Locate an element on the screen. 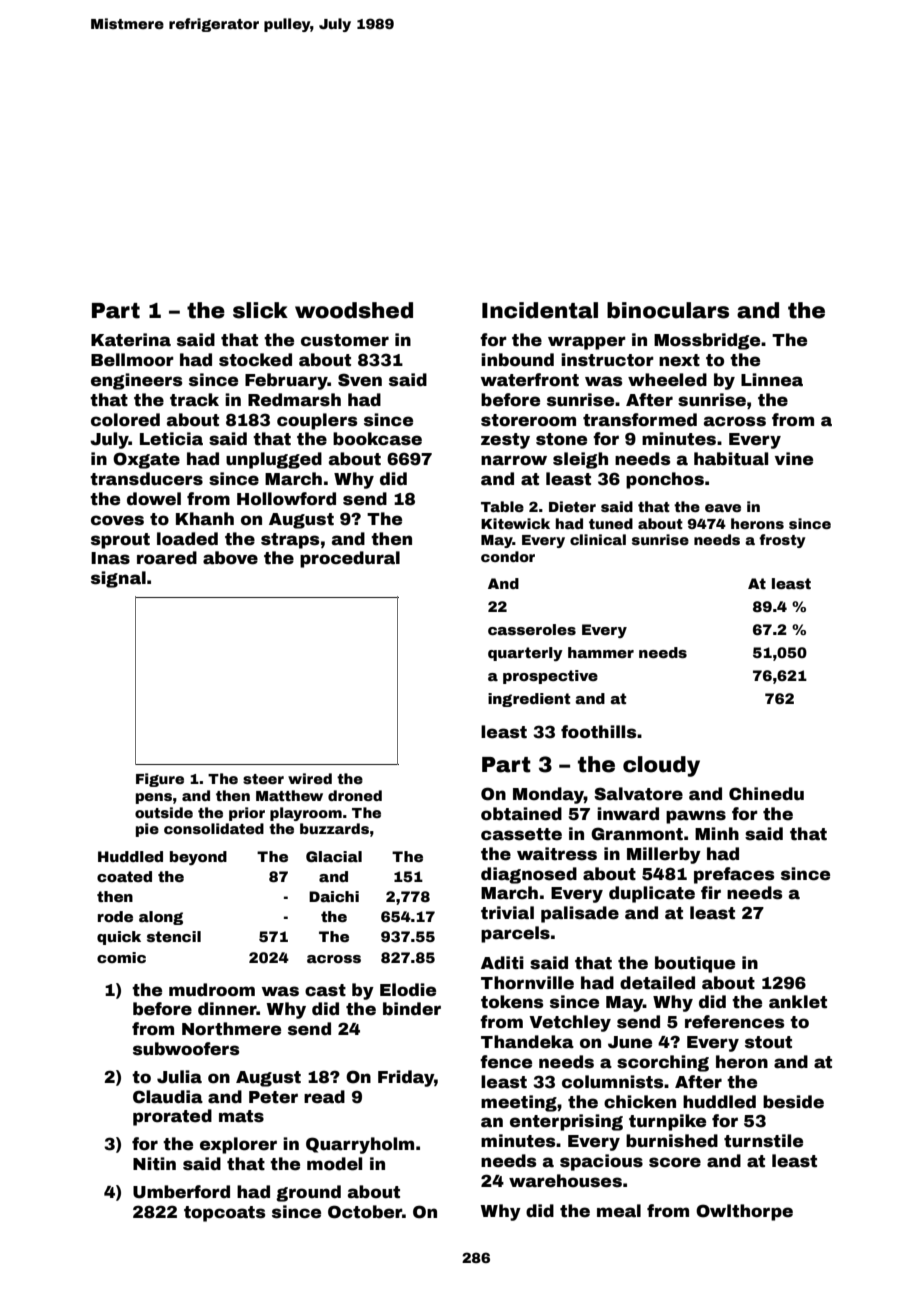 The height and width of the screenshot is (1308, 924). Nitin is located at coordinates (154, 1164).
